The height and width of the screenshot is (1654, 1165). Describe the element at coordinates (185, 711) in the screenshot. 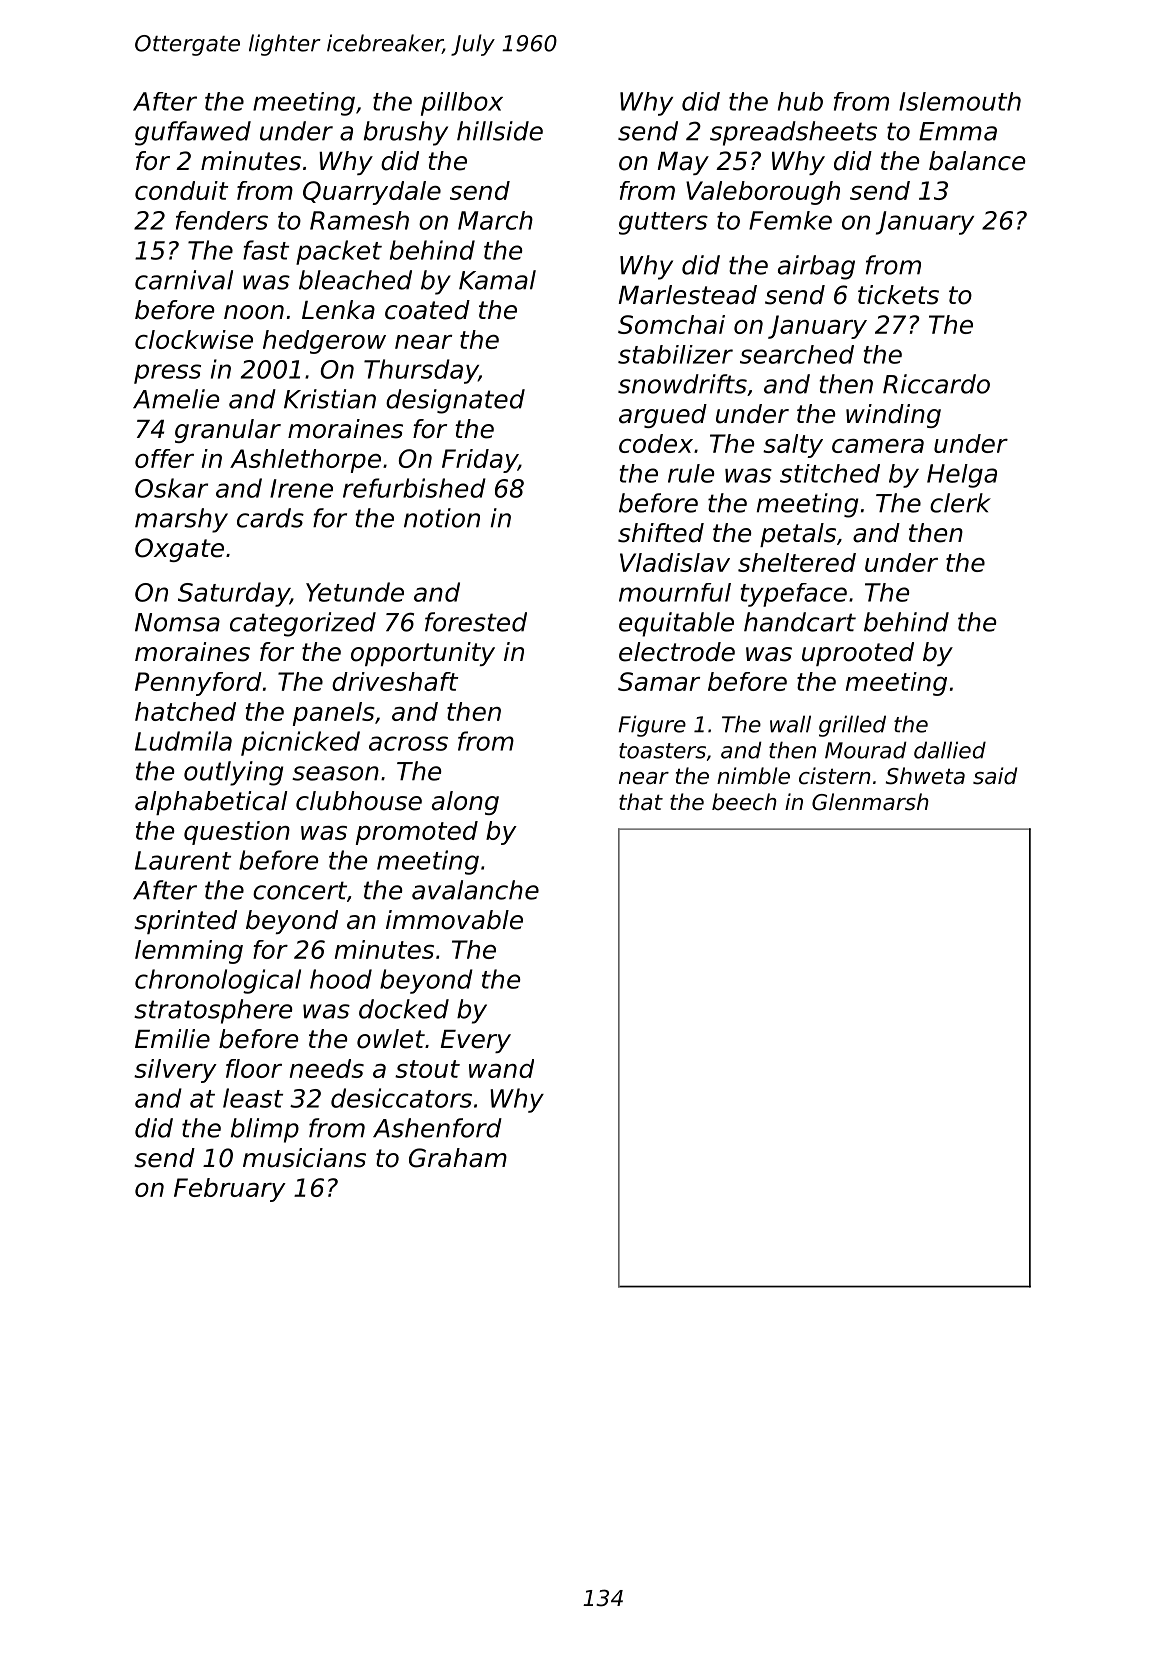

I see `hatched` at that location.
